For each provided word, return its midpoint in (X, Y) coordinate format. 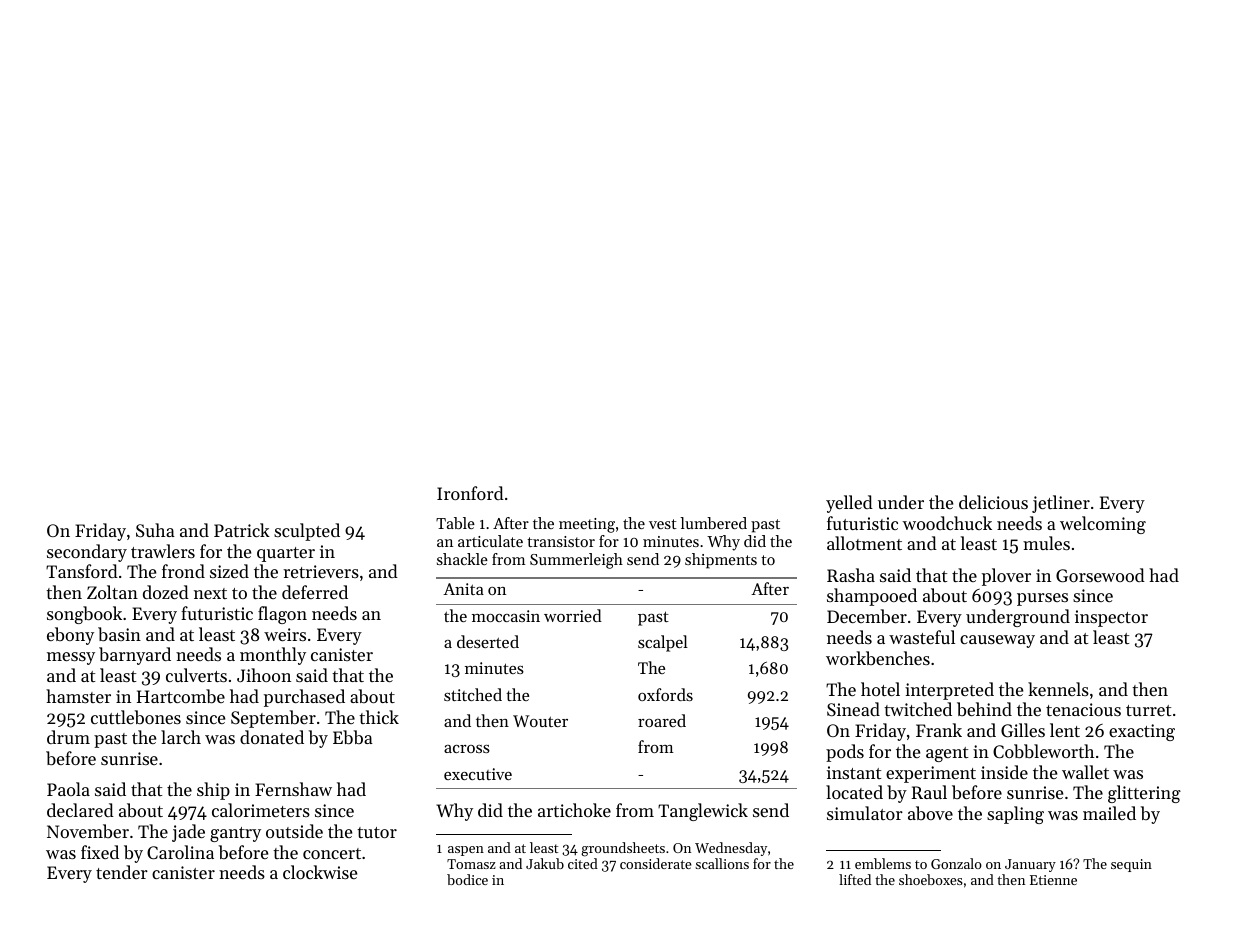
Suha (155, 530)
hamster (78, 696)
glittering (1144, 794)
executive (478, 774)
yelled (849, 504)
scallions (722, 863)
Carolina (180, 852)
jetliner (1061, 504)
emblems (883, 863)
